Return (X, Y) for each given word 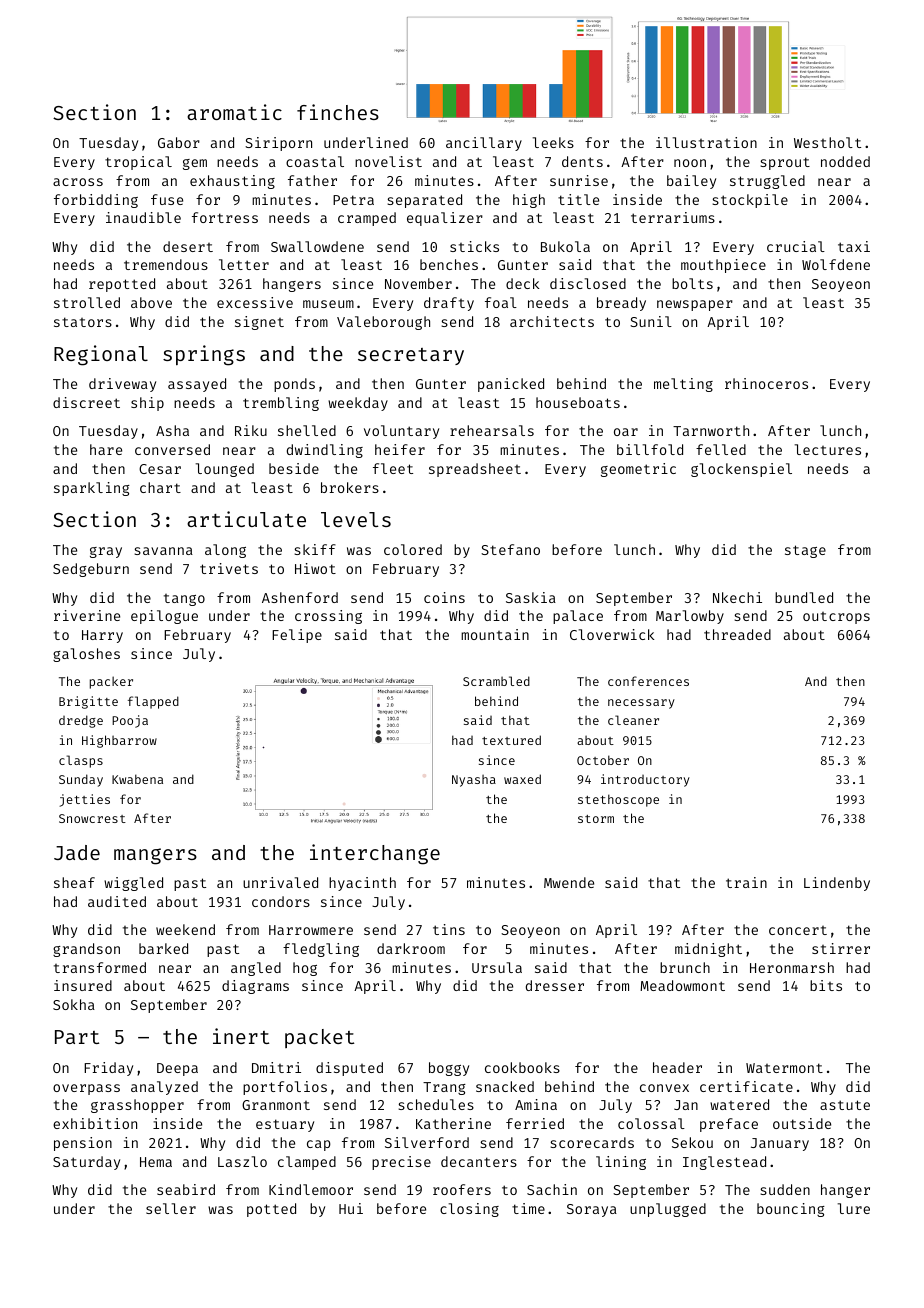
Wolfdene (836, 264)
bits (826, 985)
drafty (449, 304)
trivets (229, 568)
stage (805, 551)
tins (449, 929)
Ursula (497, 967)
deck (522, 283)
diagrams (255, 987)
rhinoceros (766, 383)
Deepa (177, 1069)
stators (83, 322)
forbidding (96, 201)
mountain (495, 634)
